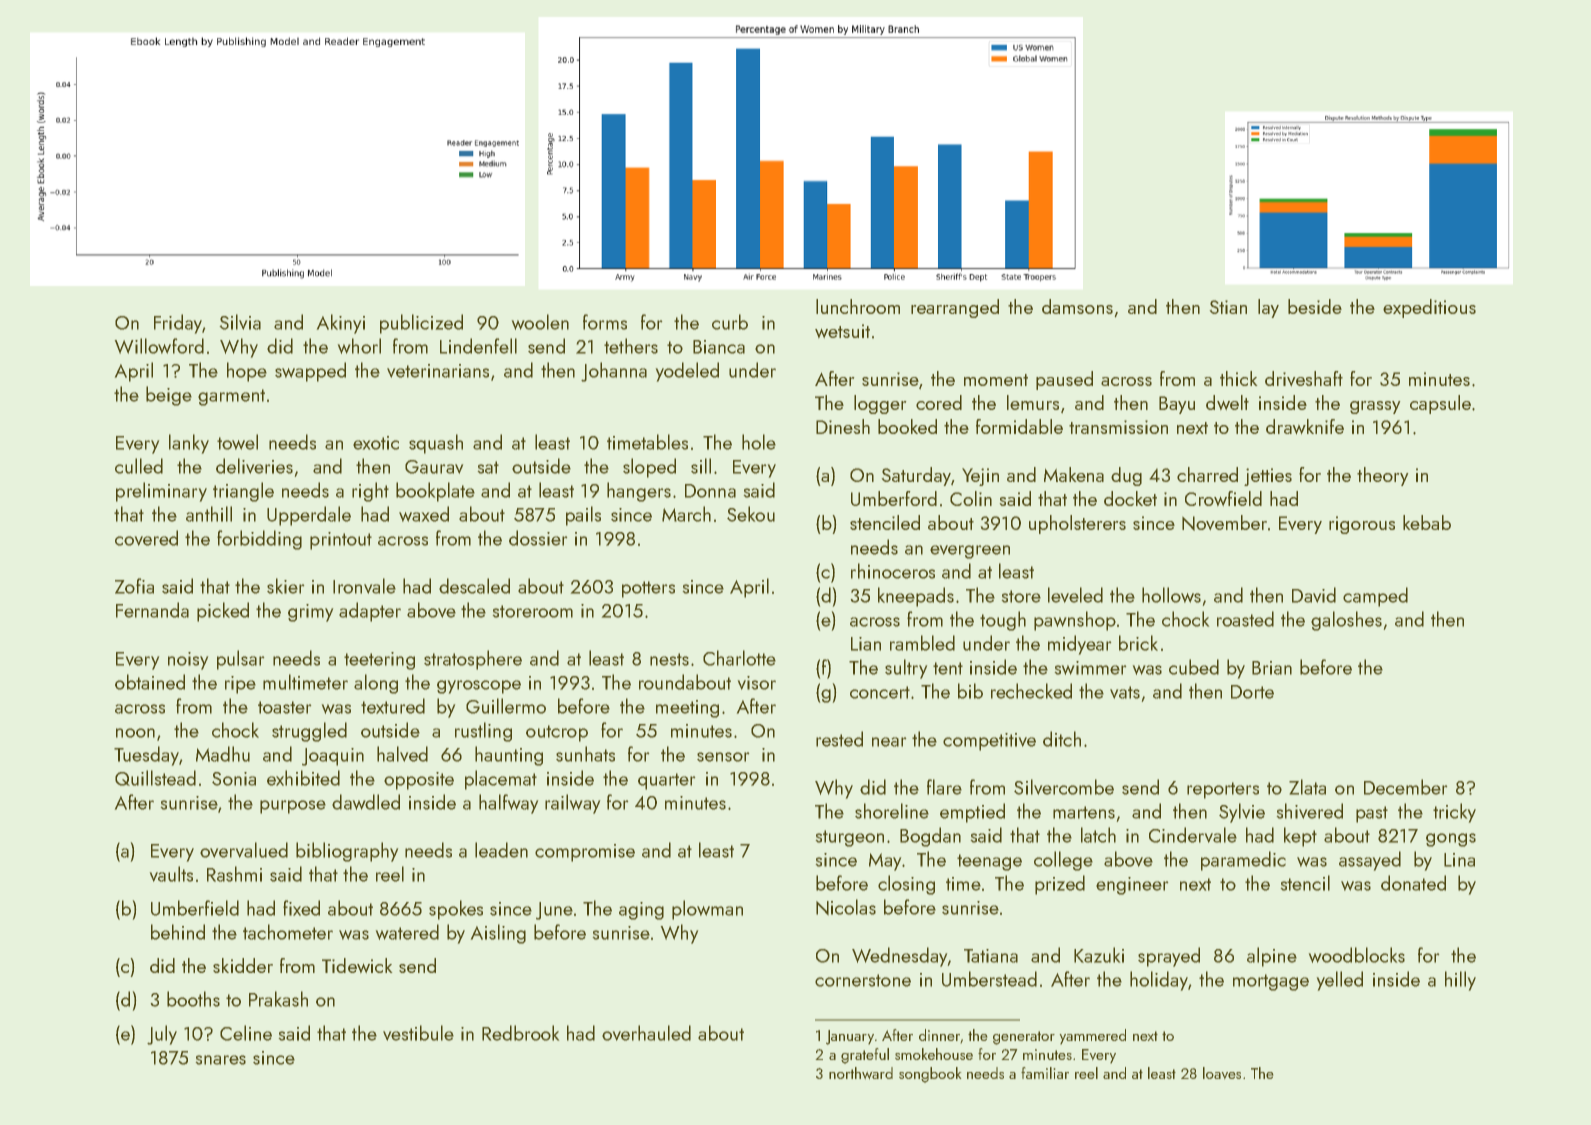 This screenshot has width=1591, height=1125. Describe the element at coordinates (866, 644) in the screenshot. I see `Lian` at that location.
